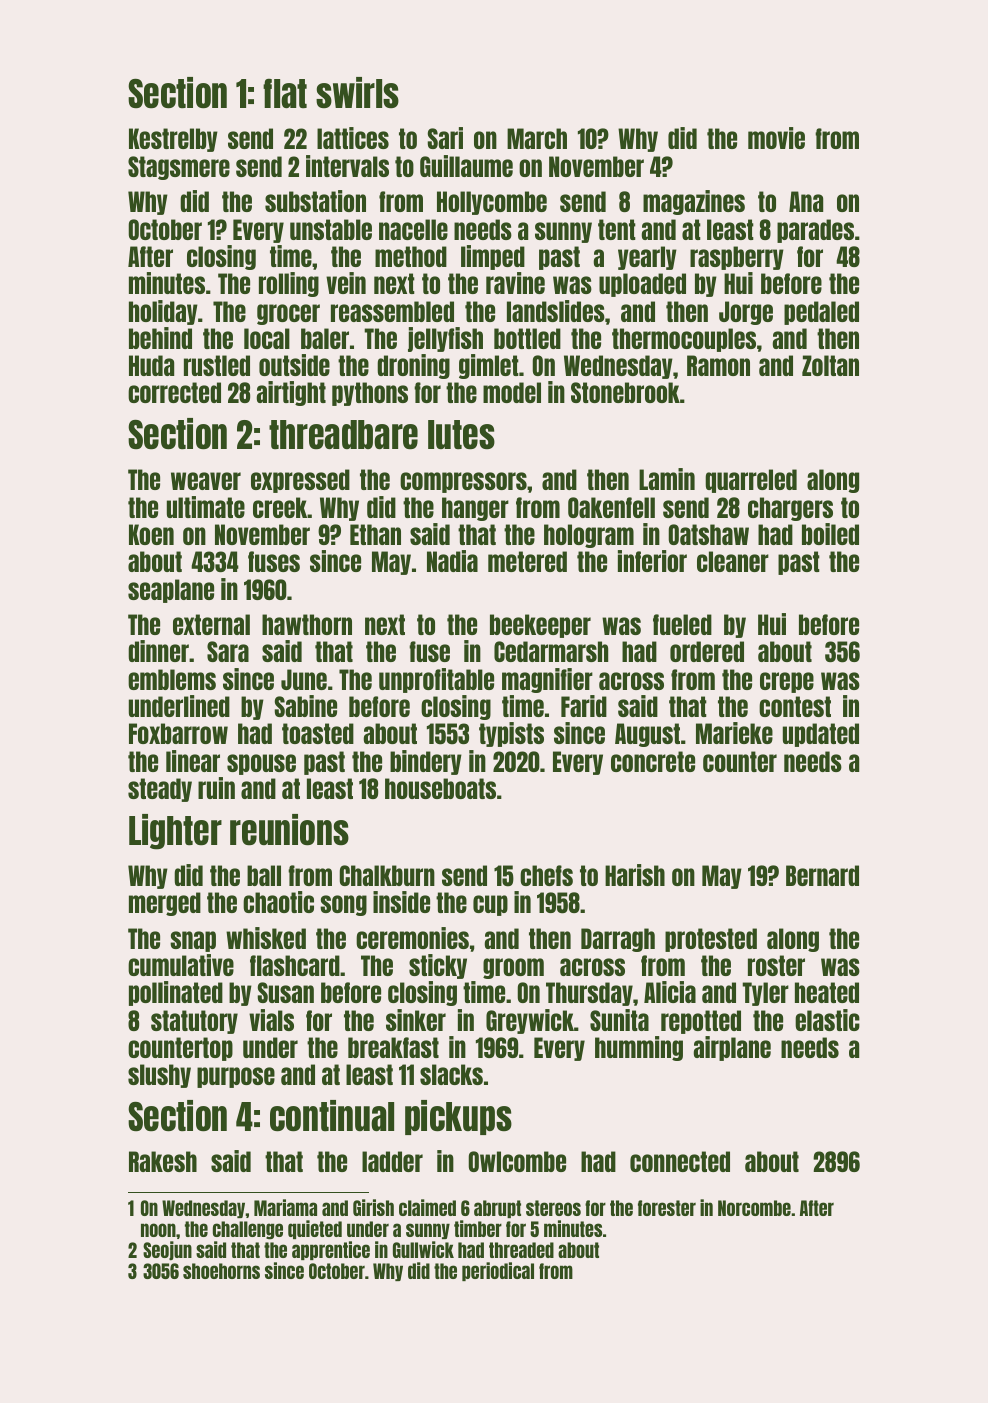 The image size is (988, 1403). Describe the element at coordinates (815, 231) in the screenshot. I see `parades` at that location.
